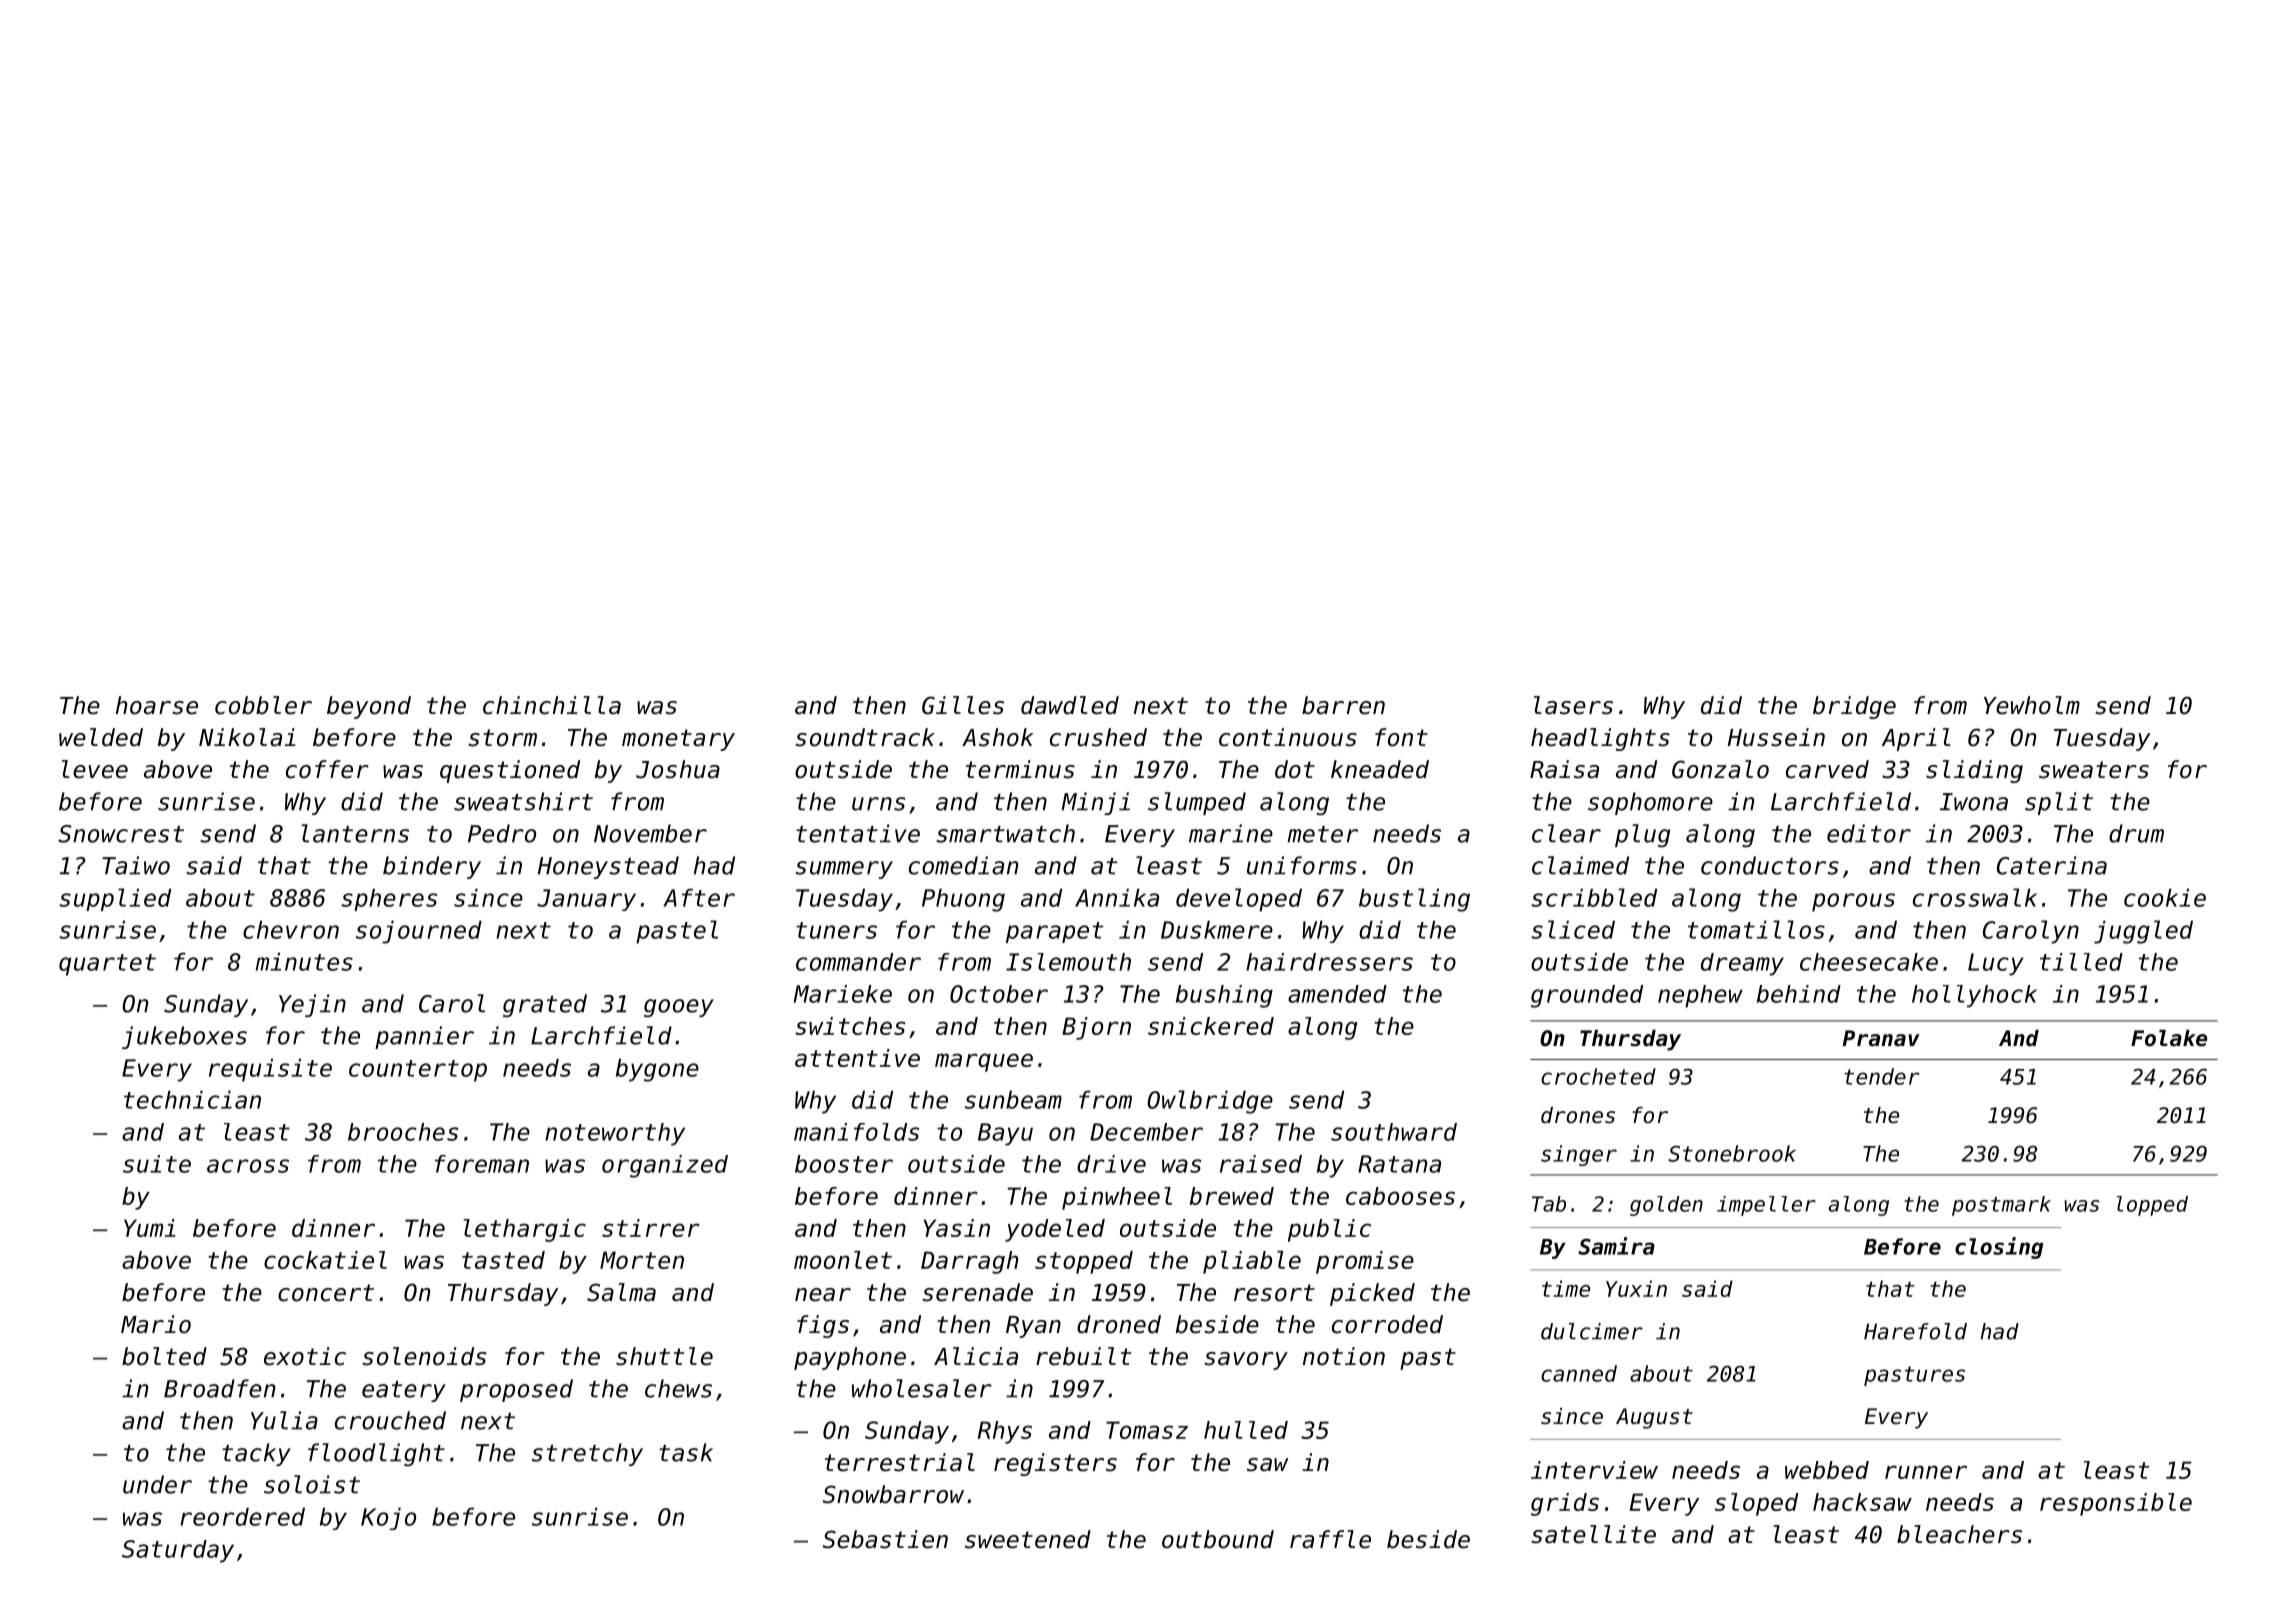 This document has width=2276, height=1609. Describe the element at coordinates (121, 834) in the document. I see `Snowcrest` at that location.
